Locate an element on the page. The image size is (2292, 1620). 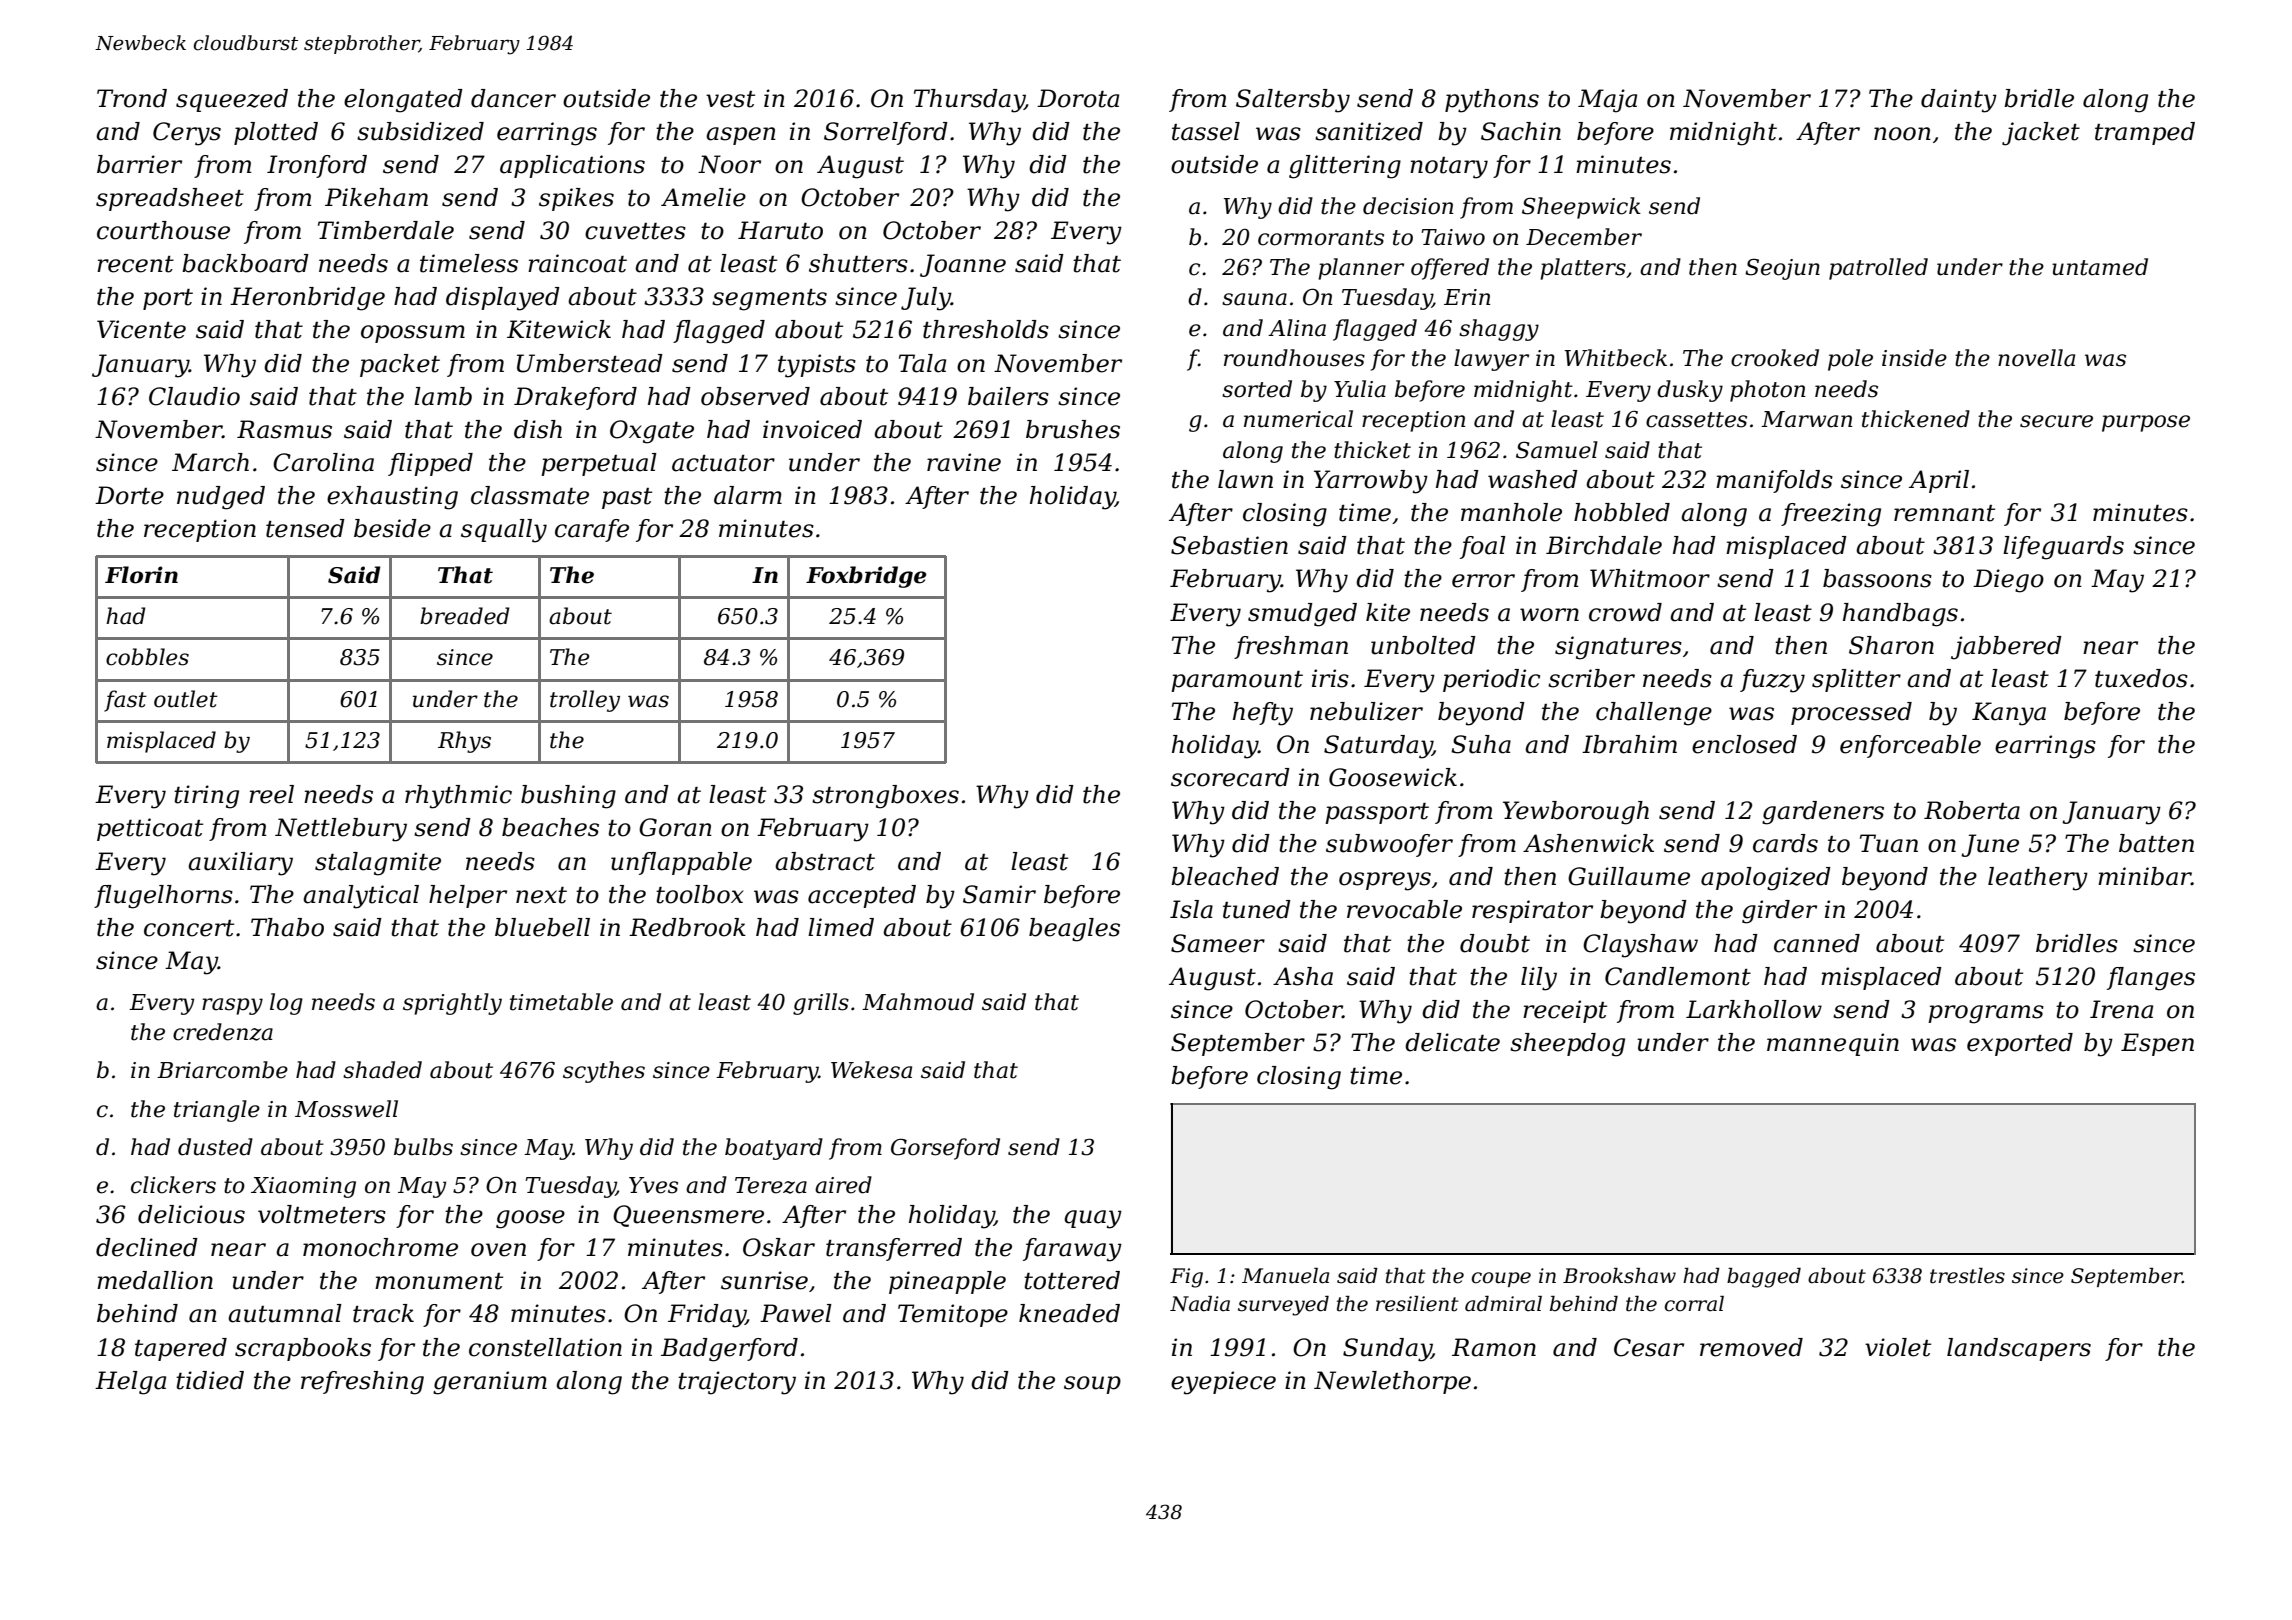
fuzzy is located at coordinates (1772, 681).
